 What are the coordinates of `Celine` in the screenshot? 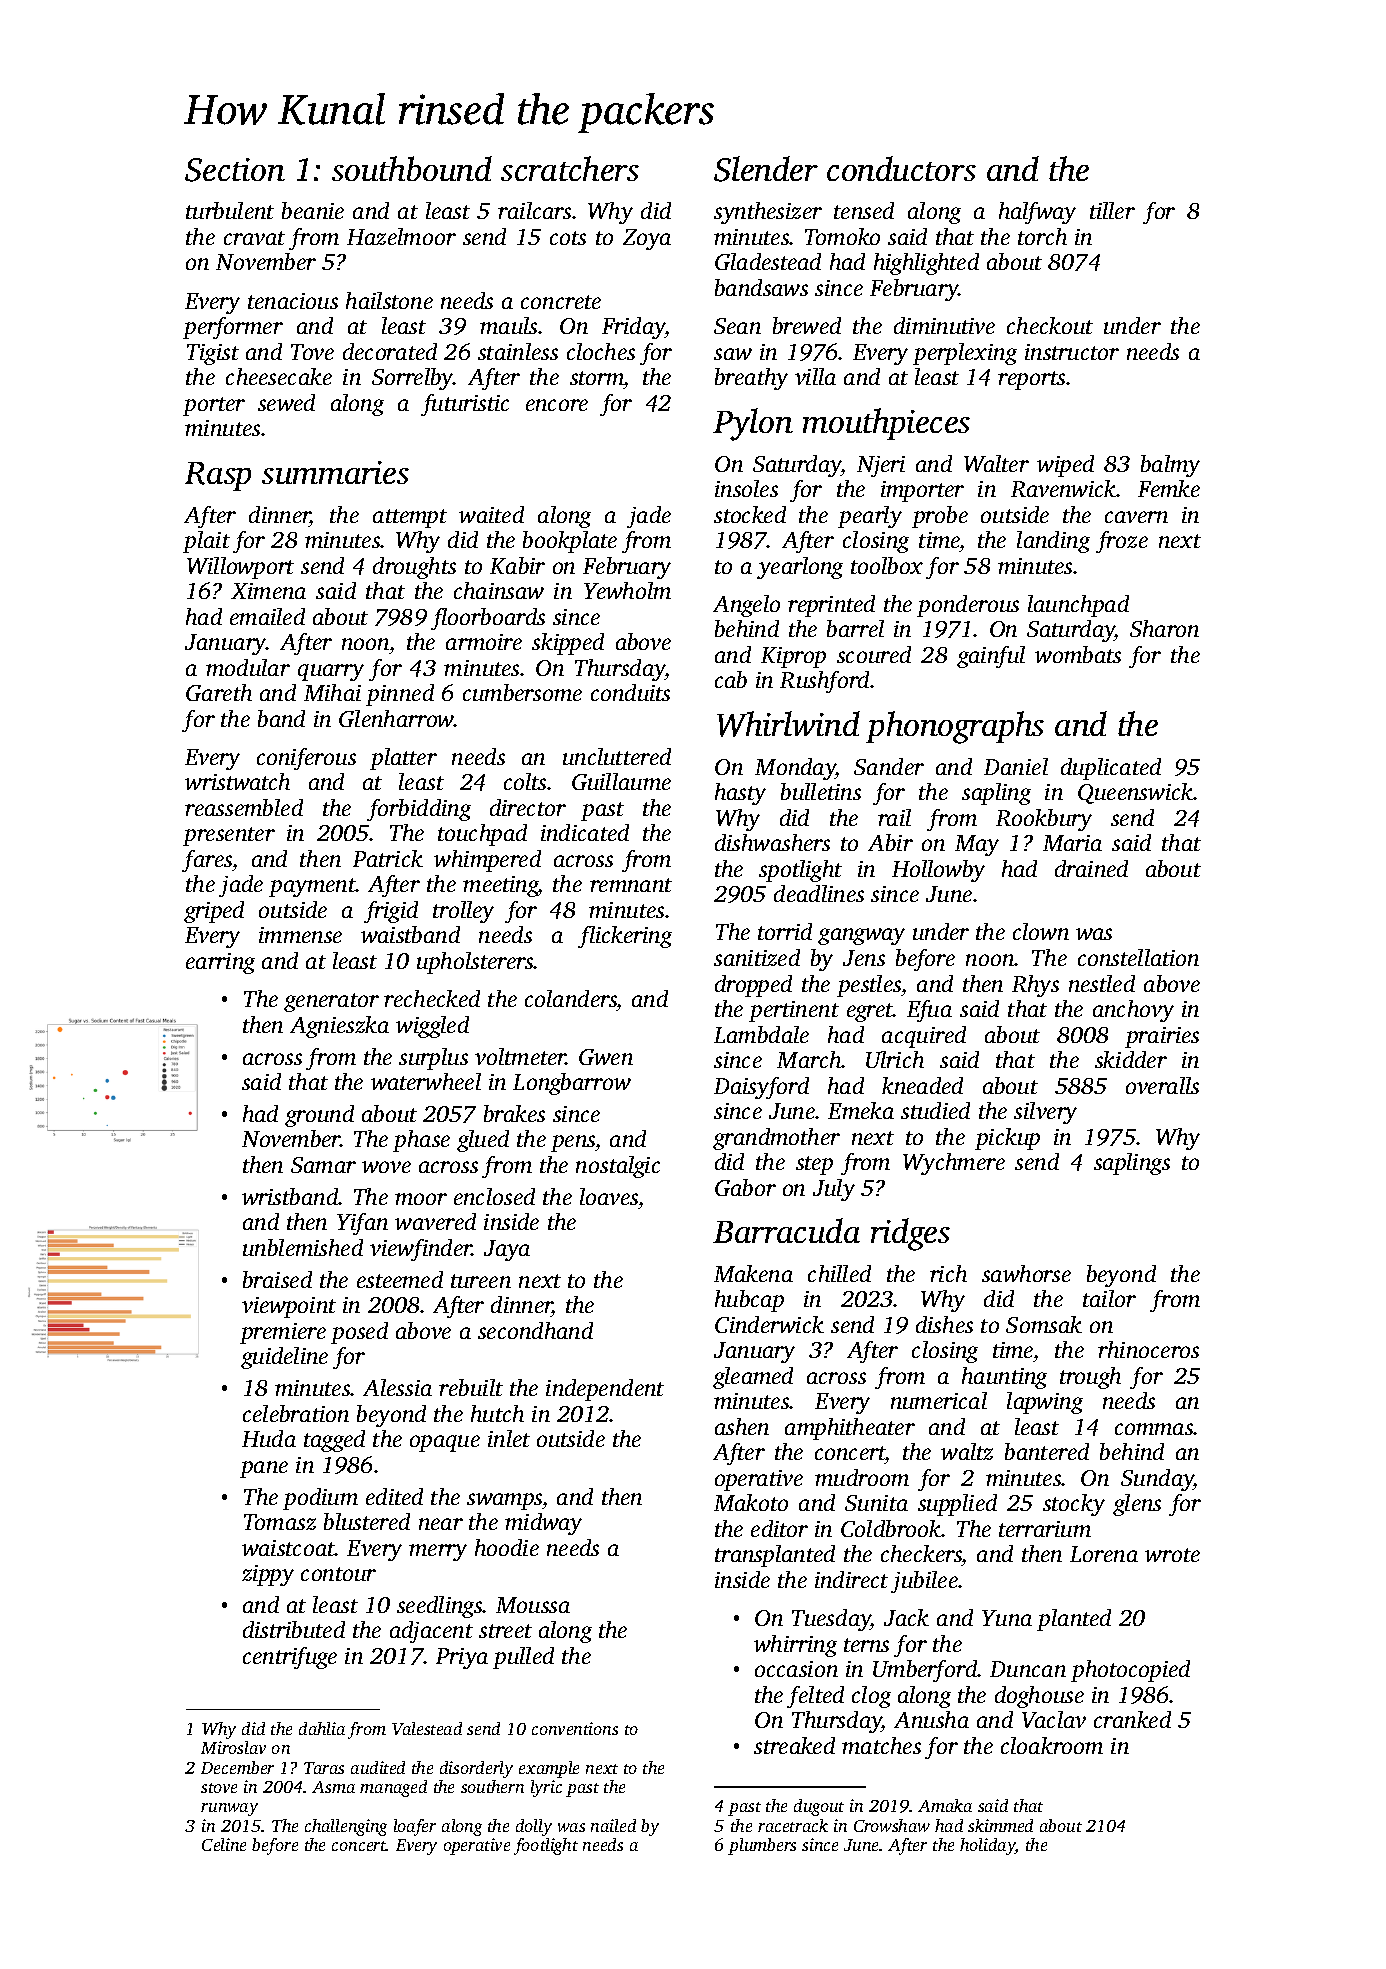 It's located at (224, 1844).
